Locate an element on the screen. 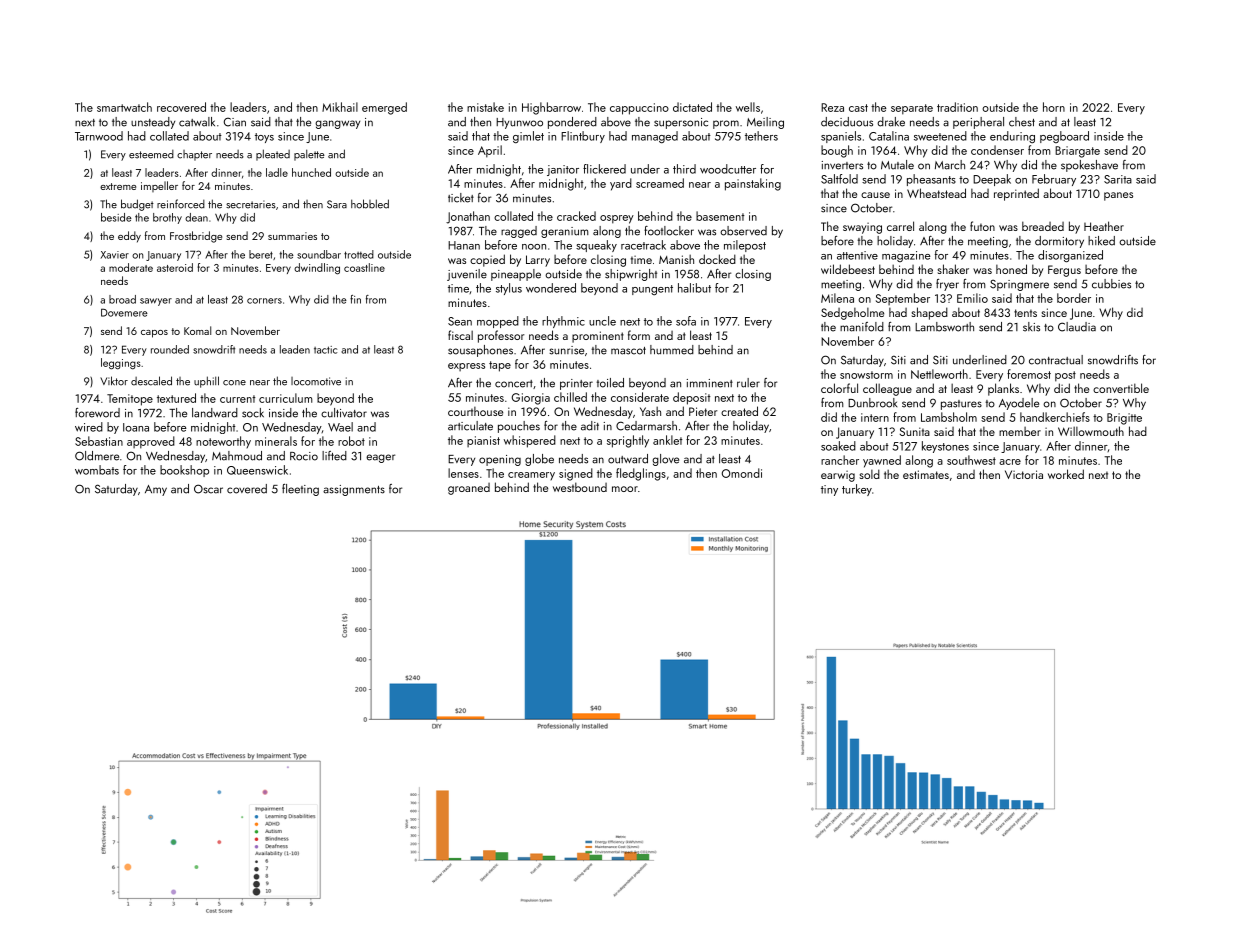  Hanan is located at coordinates (464, 245).
